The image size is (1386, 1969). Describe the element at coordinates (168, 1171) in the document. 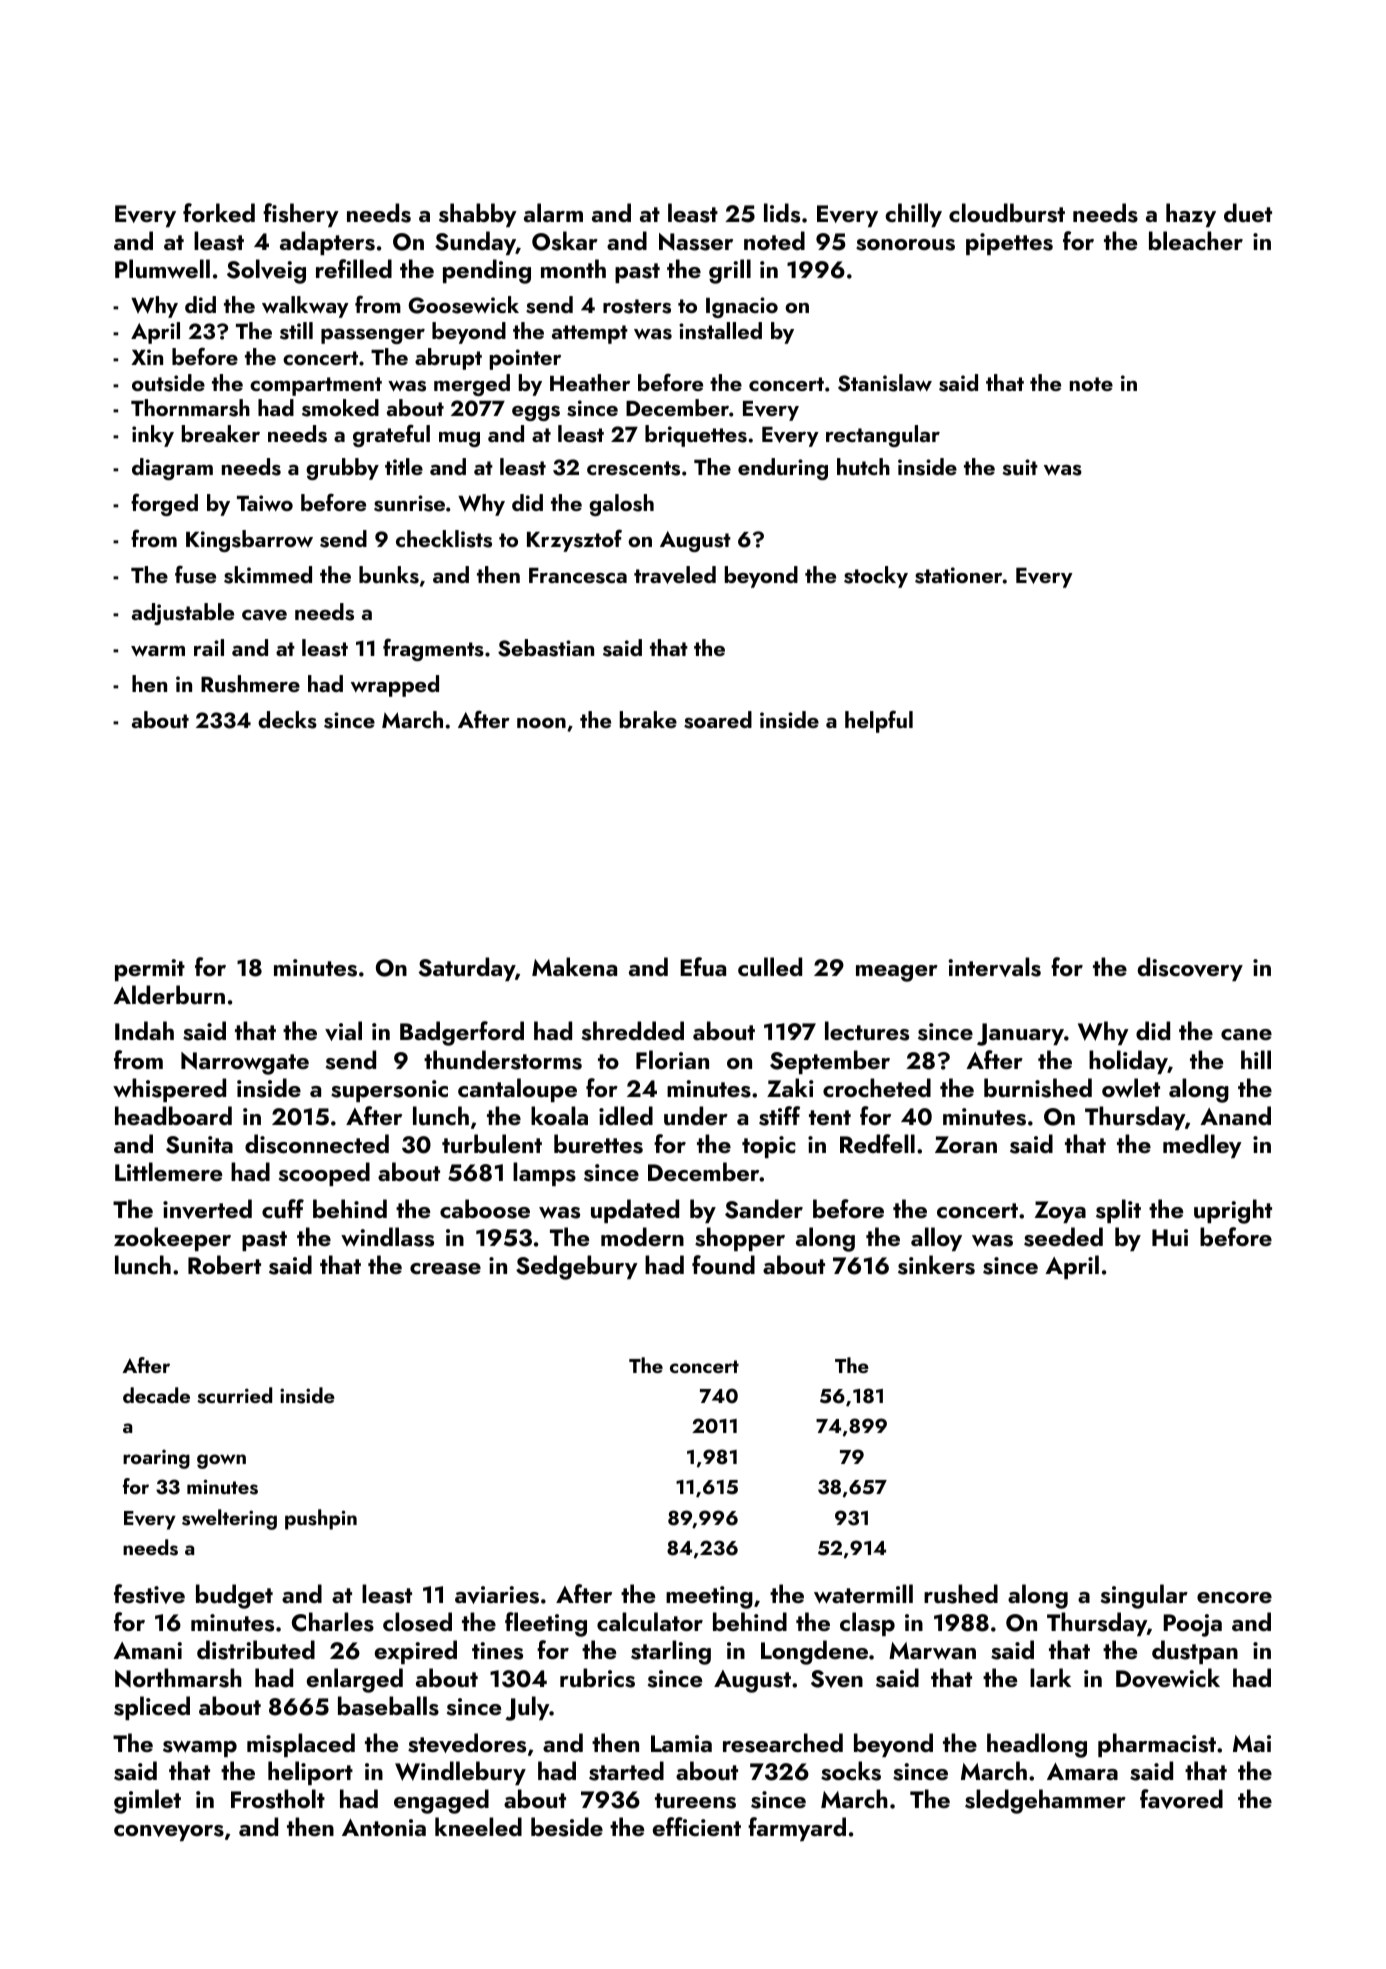

I see `Littlemere` at that location.
